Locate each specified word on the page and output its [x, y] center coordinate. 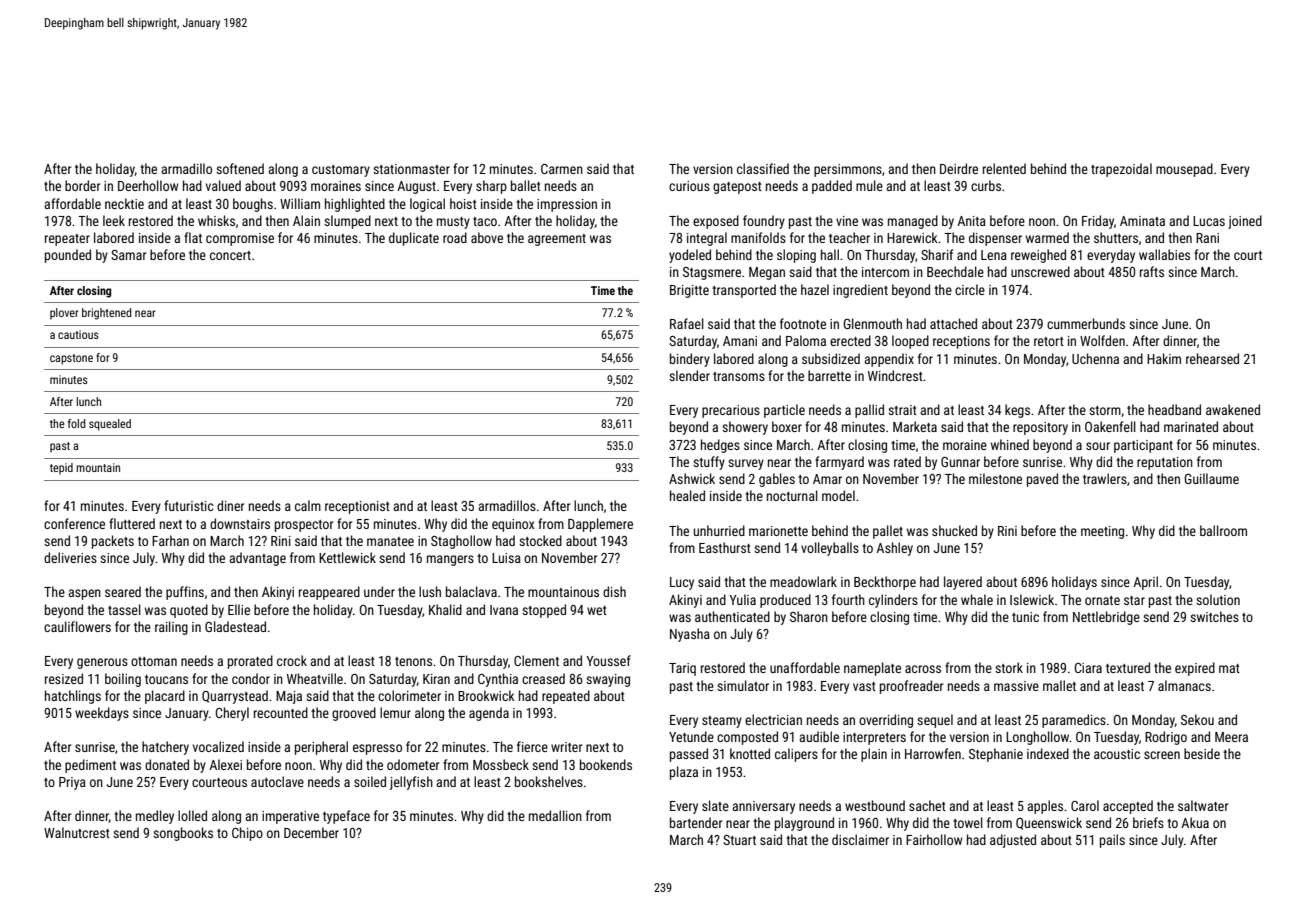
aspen [84, 594]
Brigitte [689, 291]
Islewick [1032, 599]
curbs [986, 185]
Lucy [682, 583]
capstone [71, 359]
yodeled [690, 256]
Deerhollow [148, 185]
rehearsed [1212, 358]
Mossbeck [501, 764]
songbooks [183, 834]
